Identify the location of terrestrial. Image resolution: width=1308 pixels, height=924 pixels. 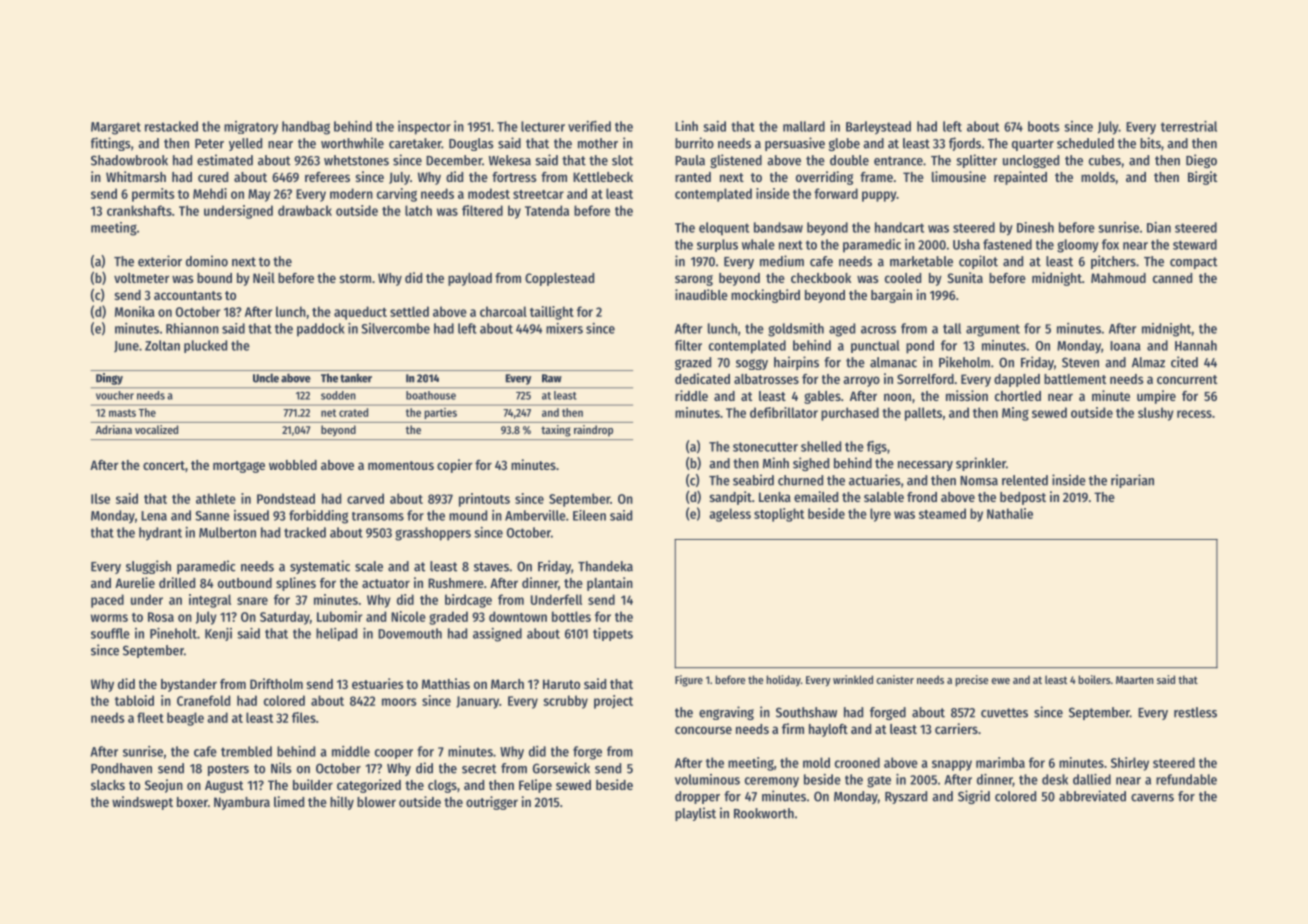
(1189, 126).
